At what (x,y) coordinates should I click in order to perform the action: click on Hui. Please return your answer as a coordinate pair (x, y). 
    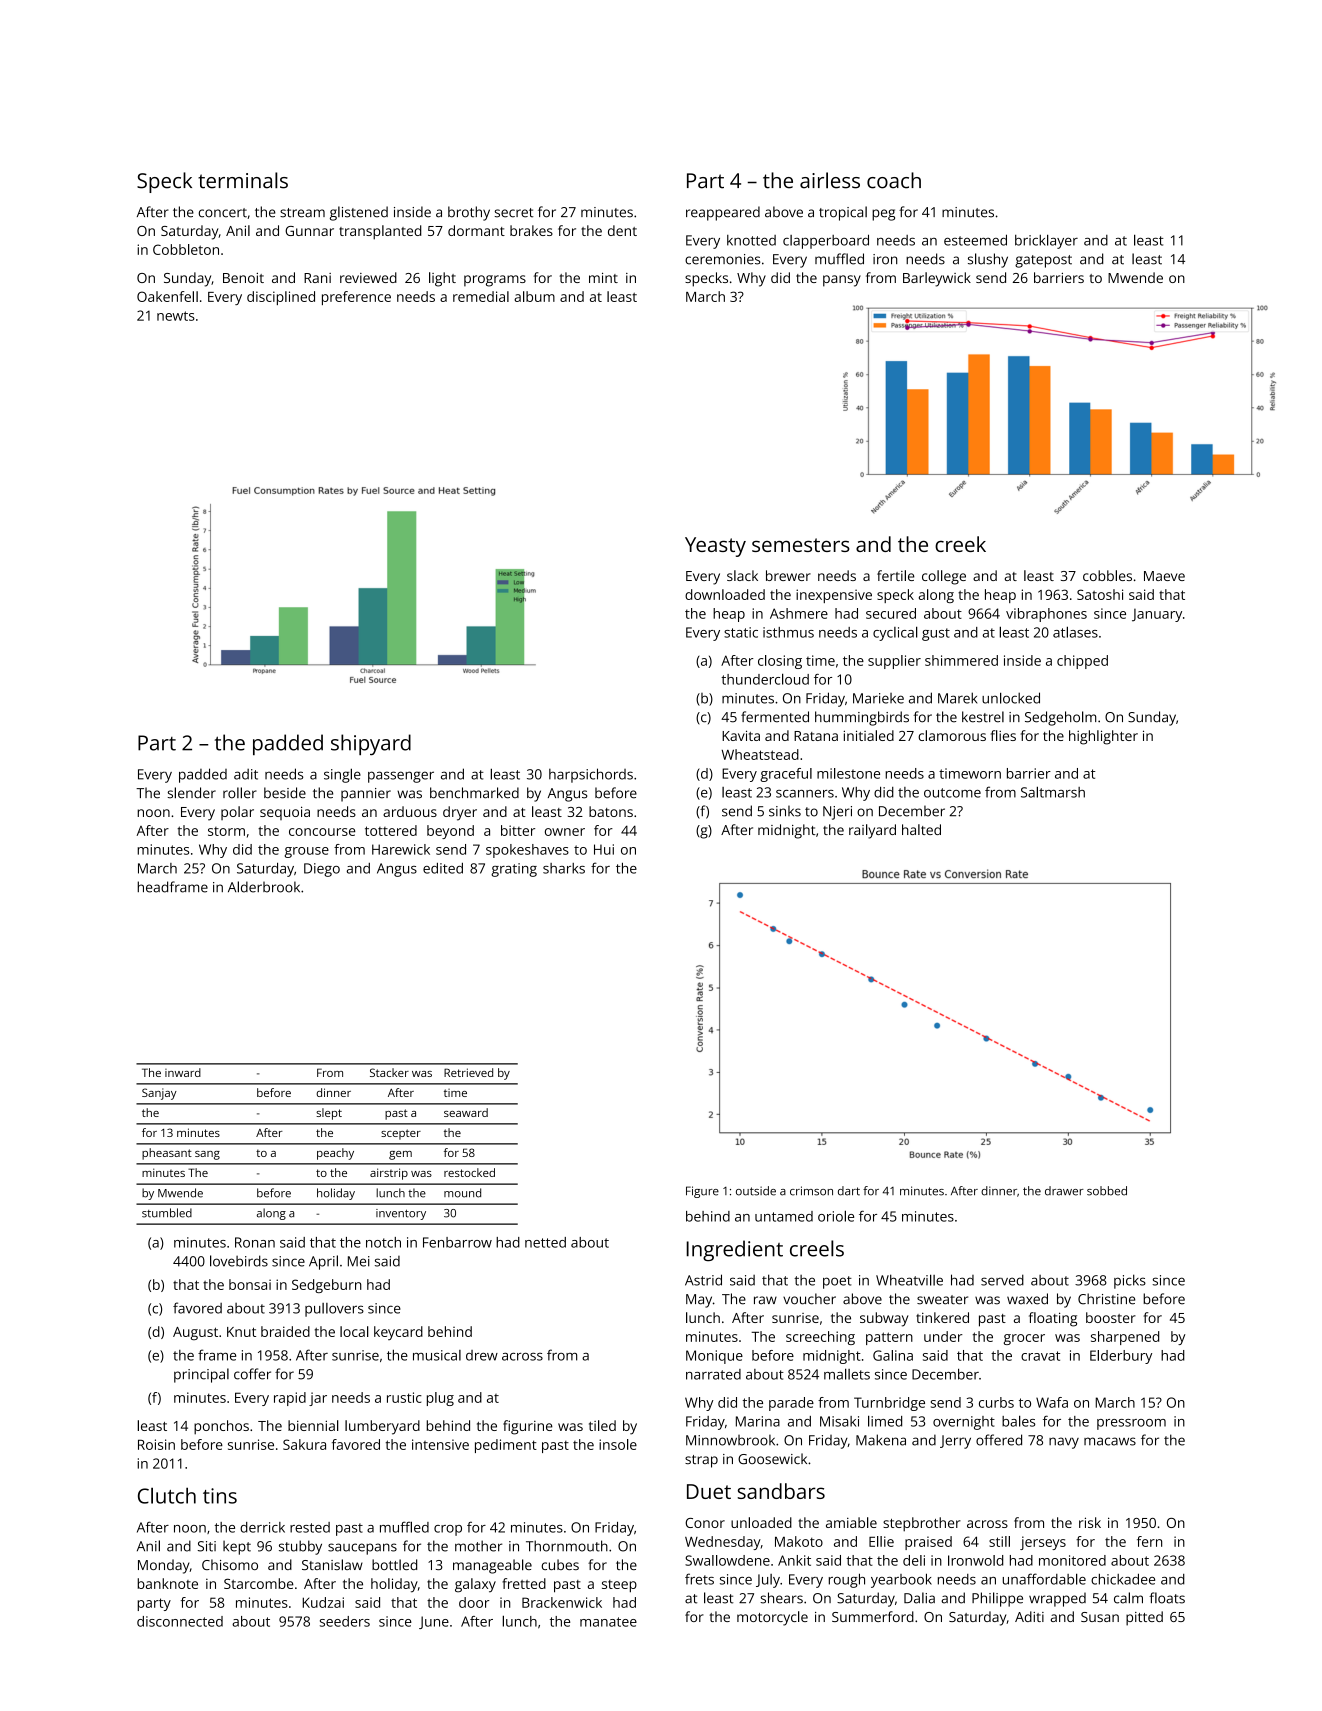
    Looking at the image, I should click on (604, 849).
